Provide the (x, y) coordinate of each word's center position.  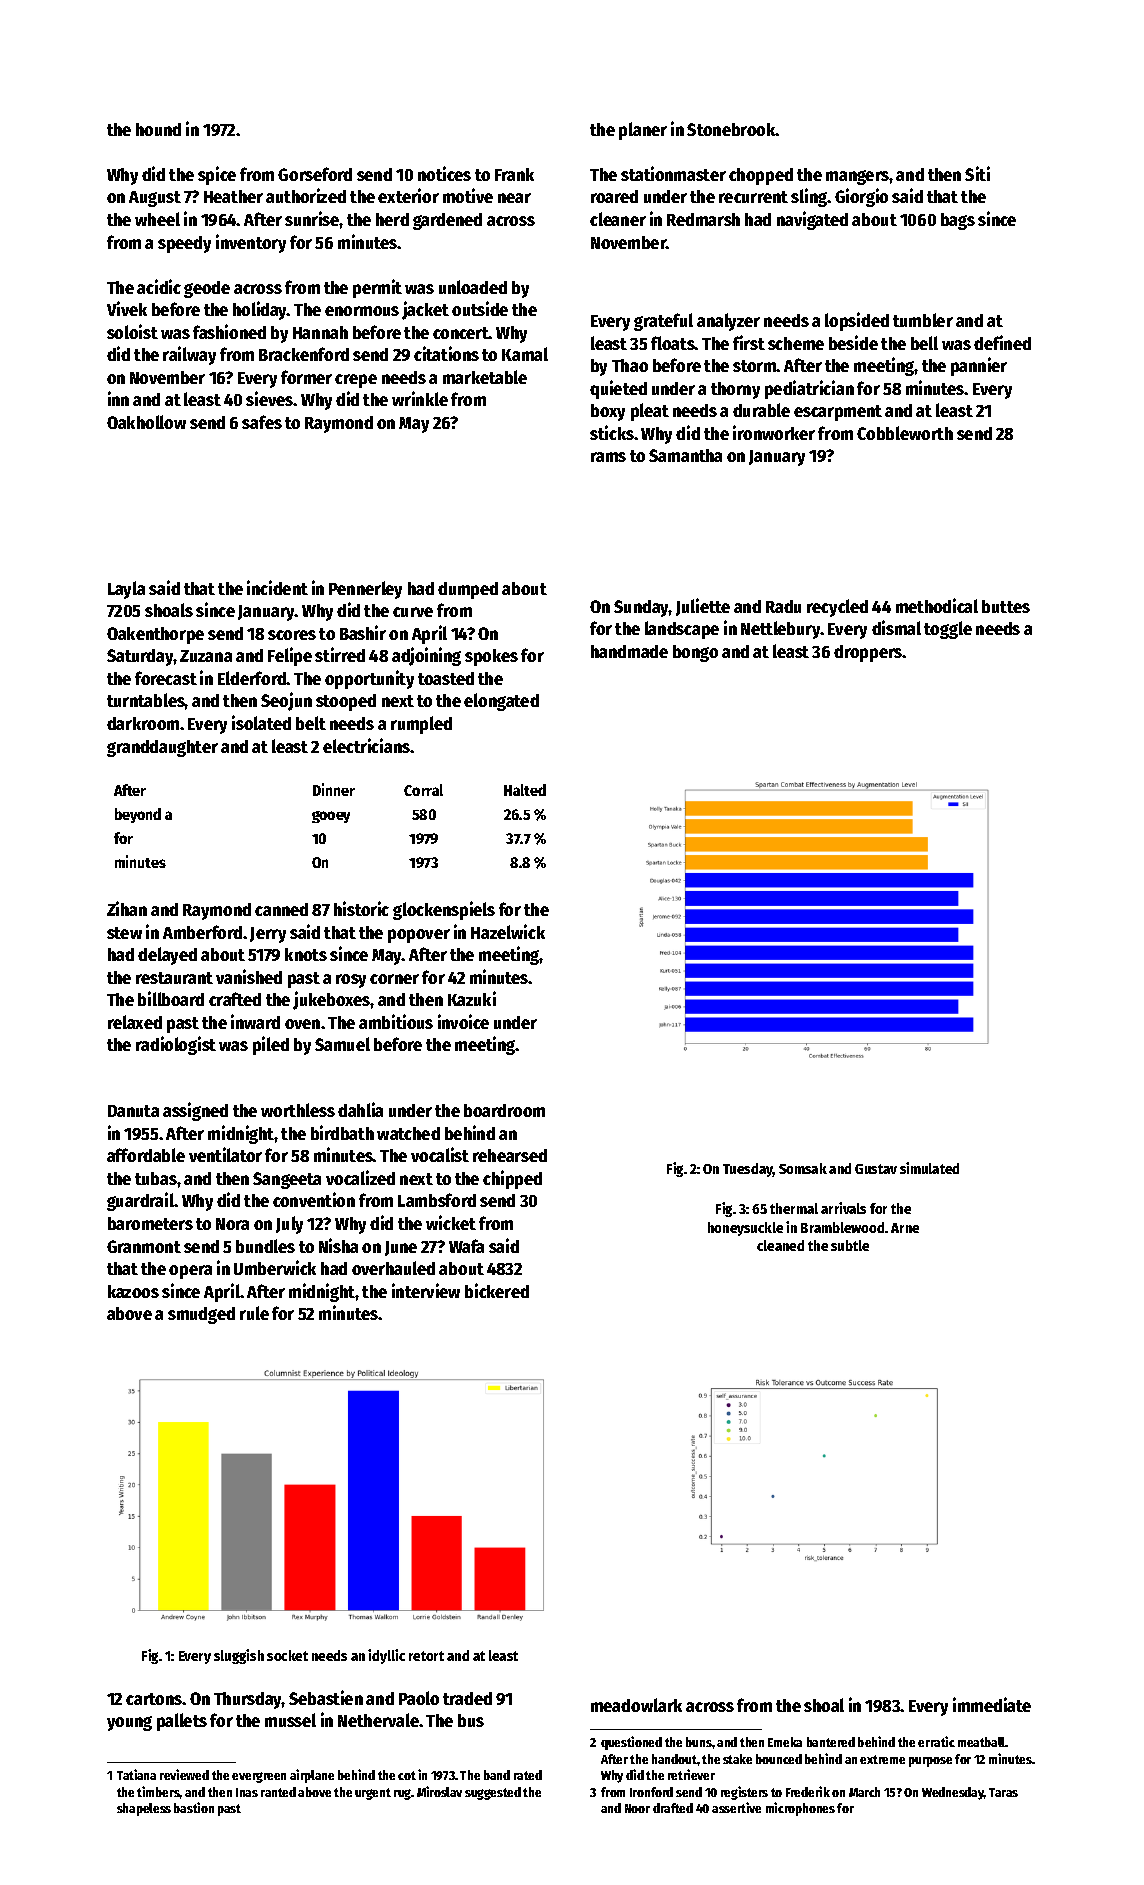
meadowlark (636, 1705)
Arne (905, 1228)
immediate (992, 1704)
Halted (525, 790)
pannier (979, 366)
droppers (868, 653)
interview (426, 1290)
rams (608, 457)
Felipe (290, 656)
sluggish (239, 1656)
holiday (260, 310)
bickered (497, 1290)
